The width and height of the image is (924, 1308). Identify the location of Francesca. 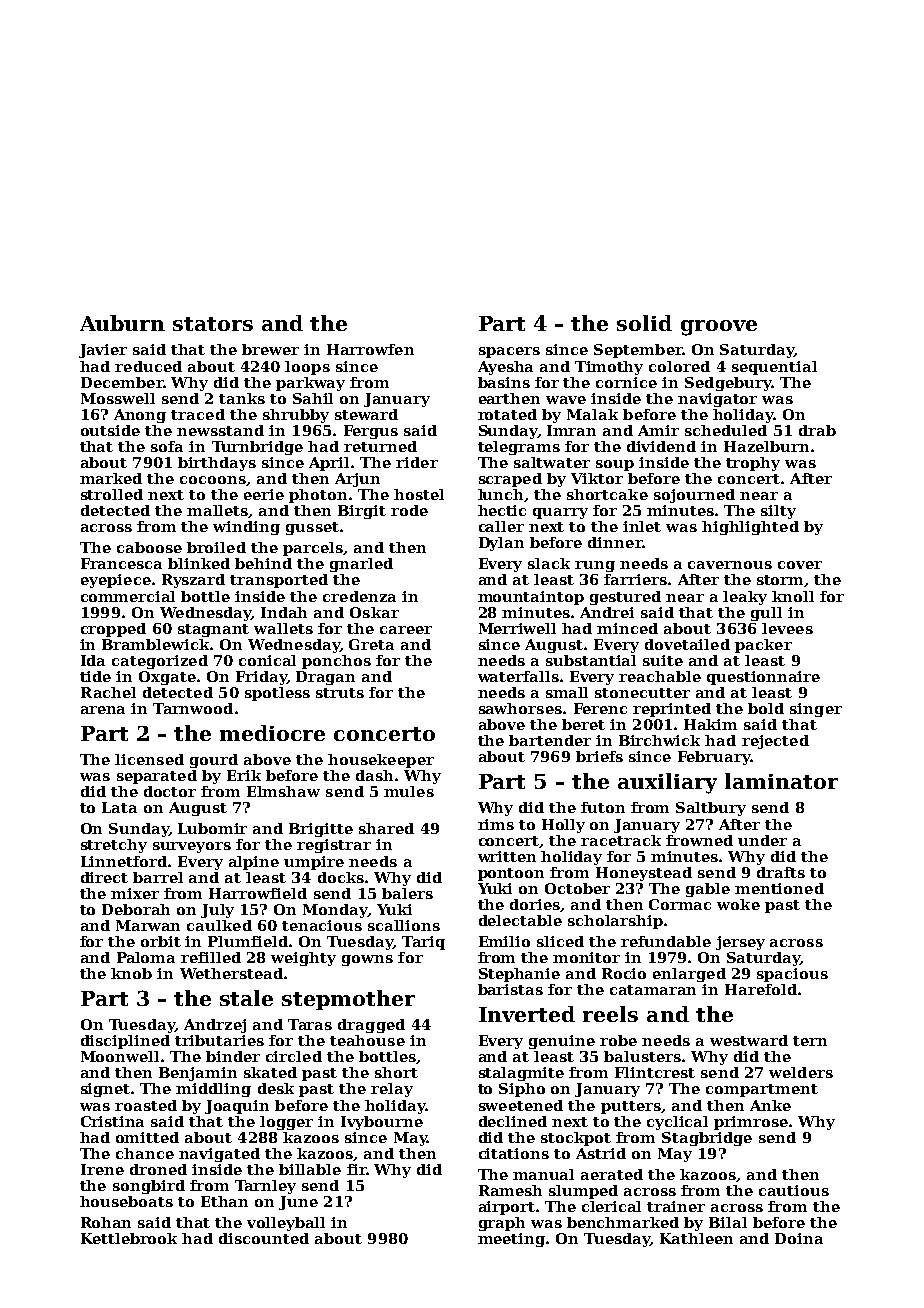
(121, 563).
